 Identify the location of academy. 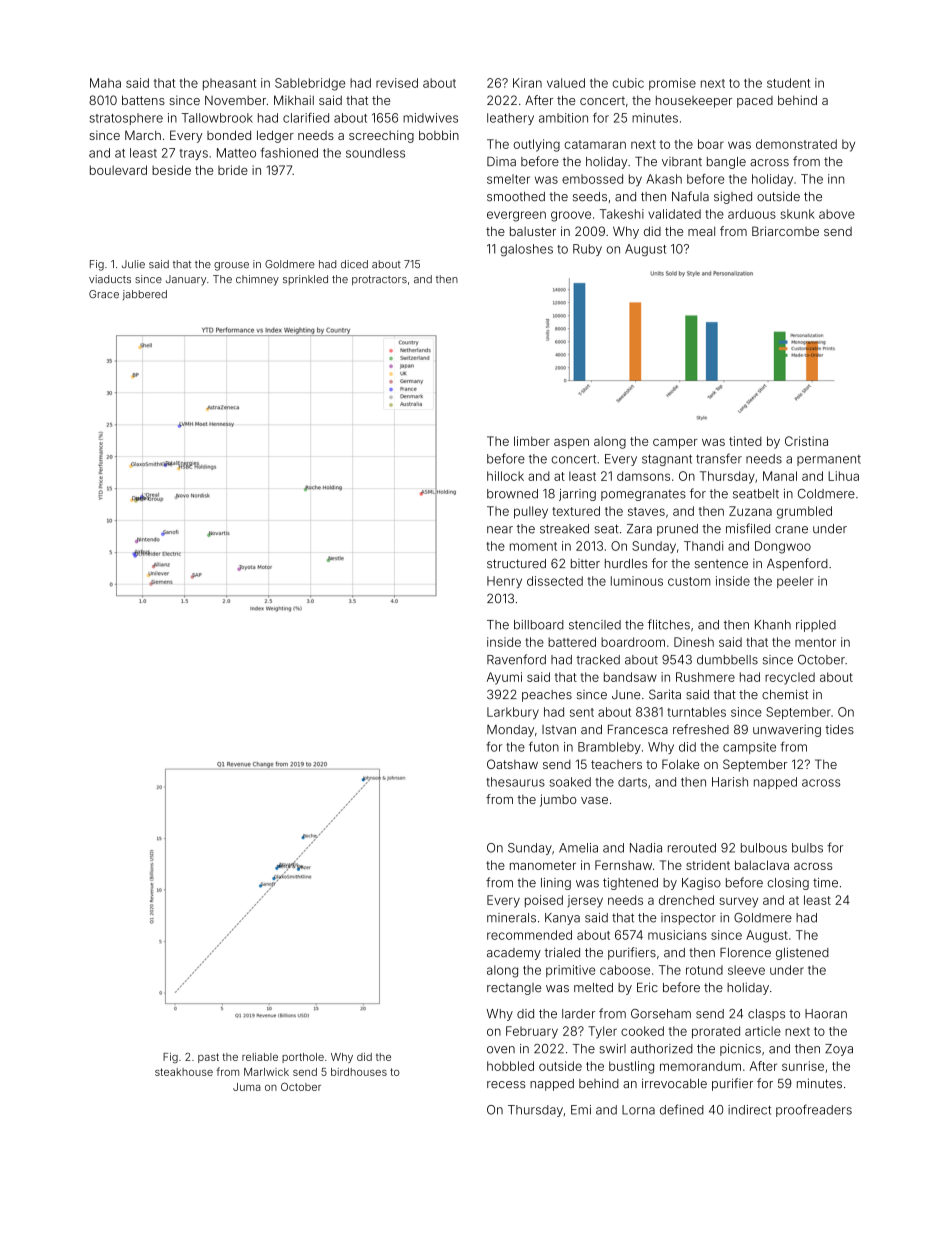
(514, 954).
